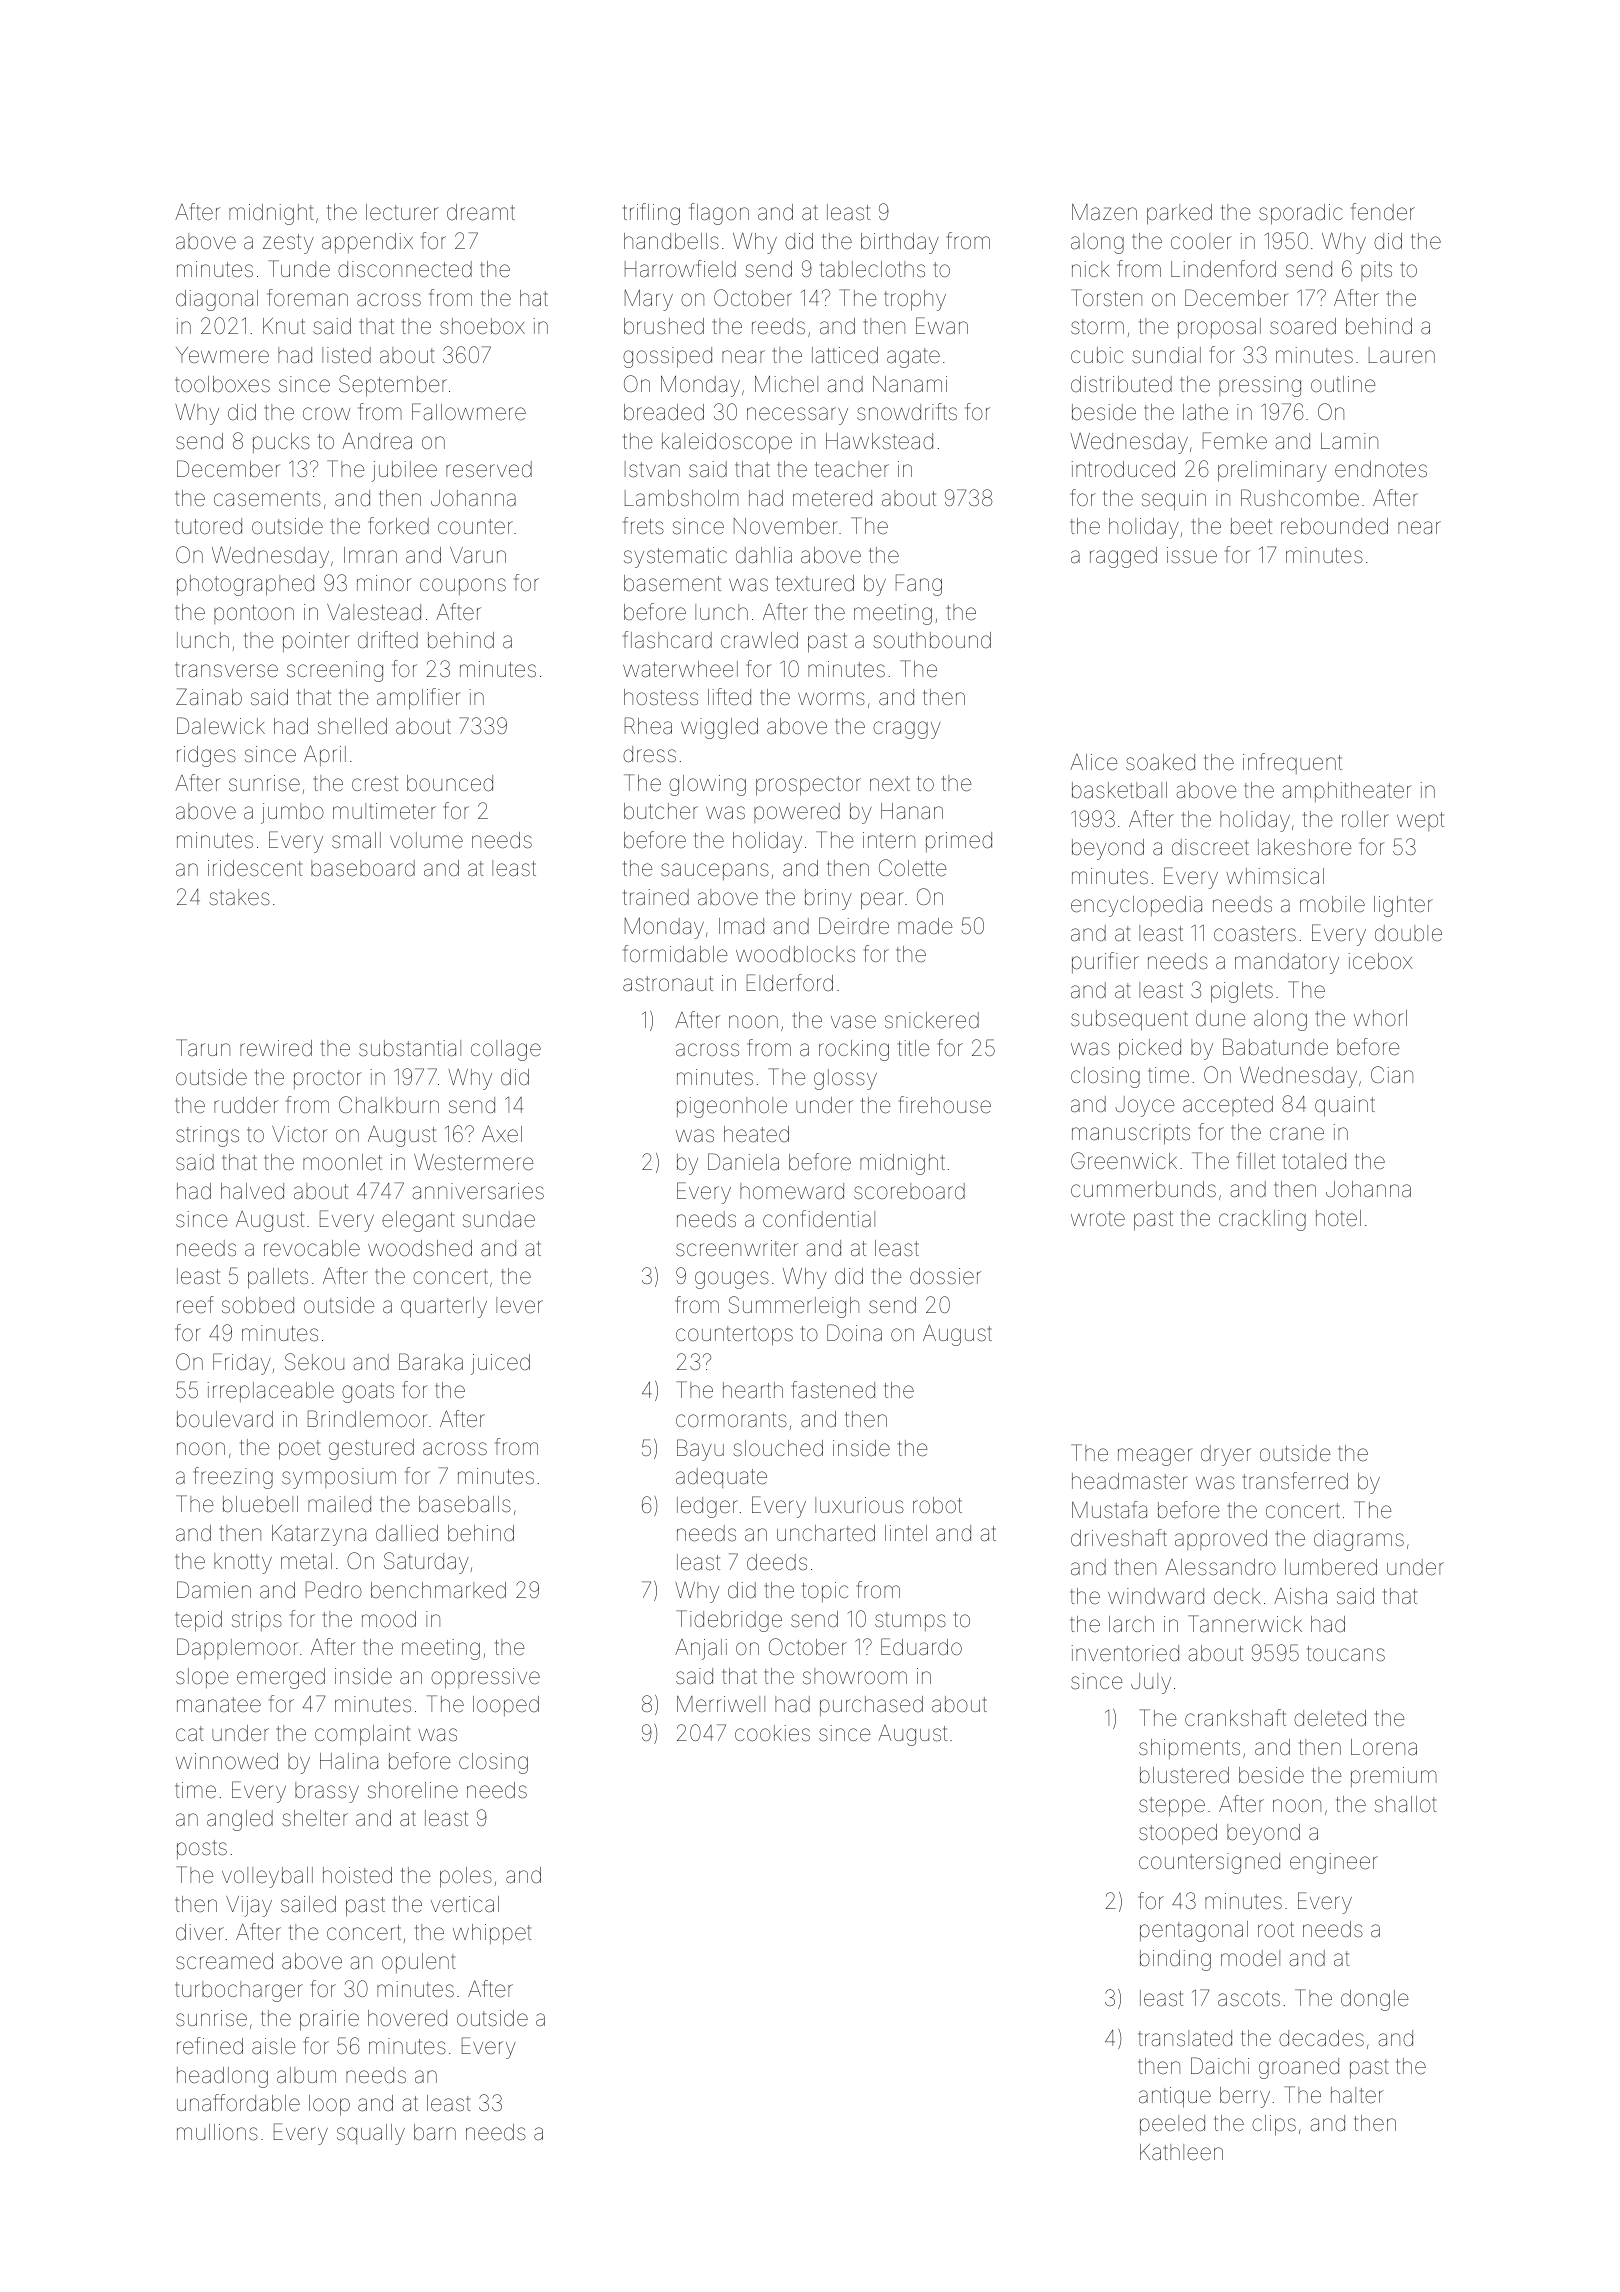  Describe the element at coordinates (339, 1478) in the document. I see `symposium` at that location.
